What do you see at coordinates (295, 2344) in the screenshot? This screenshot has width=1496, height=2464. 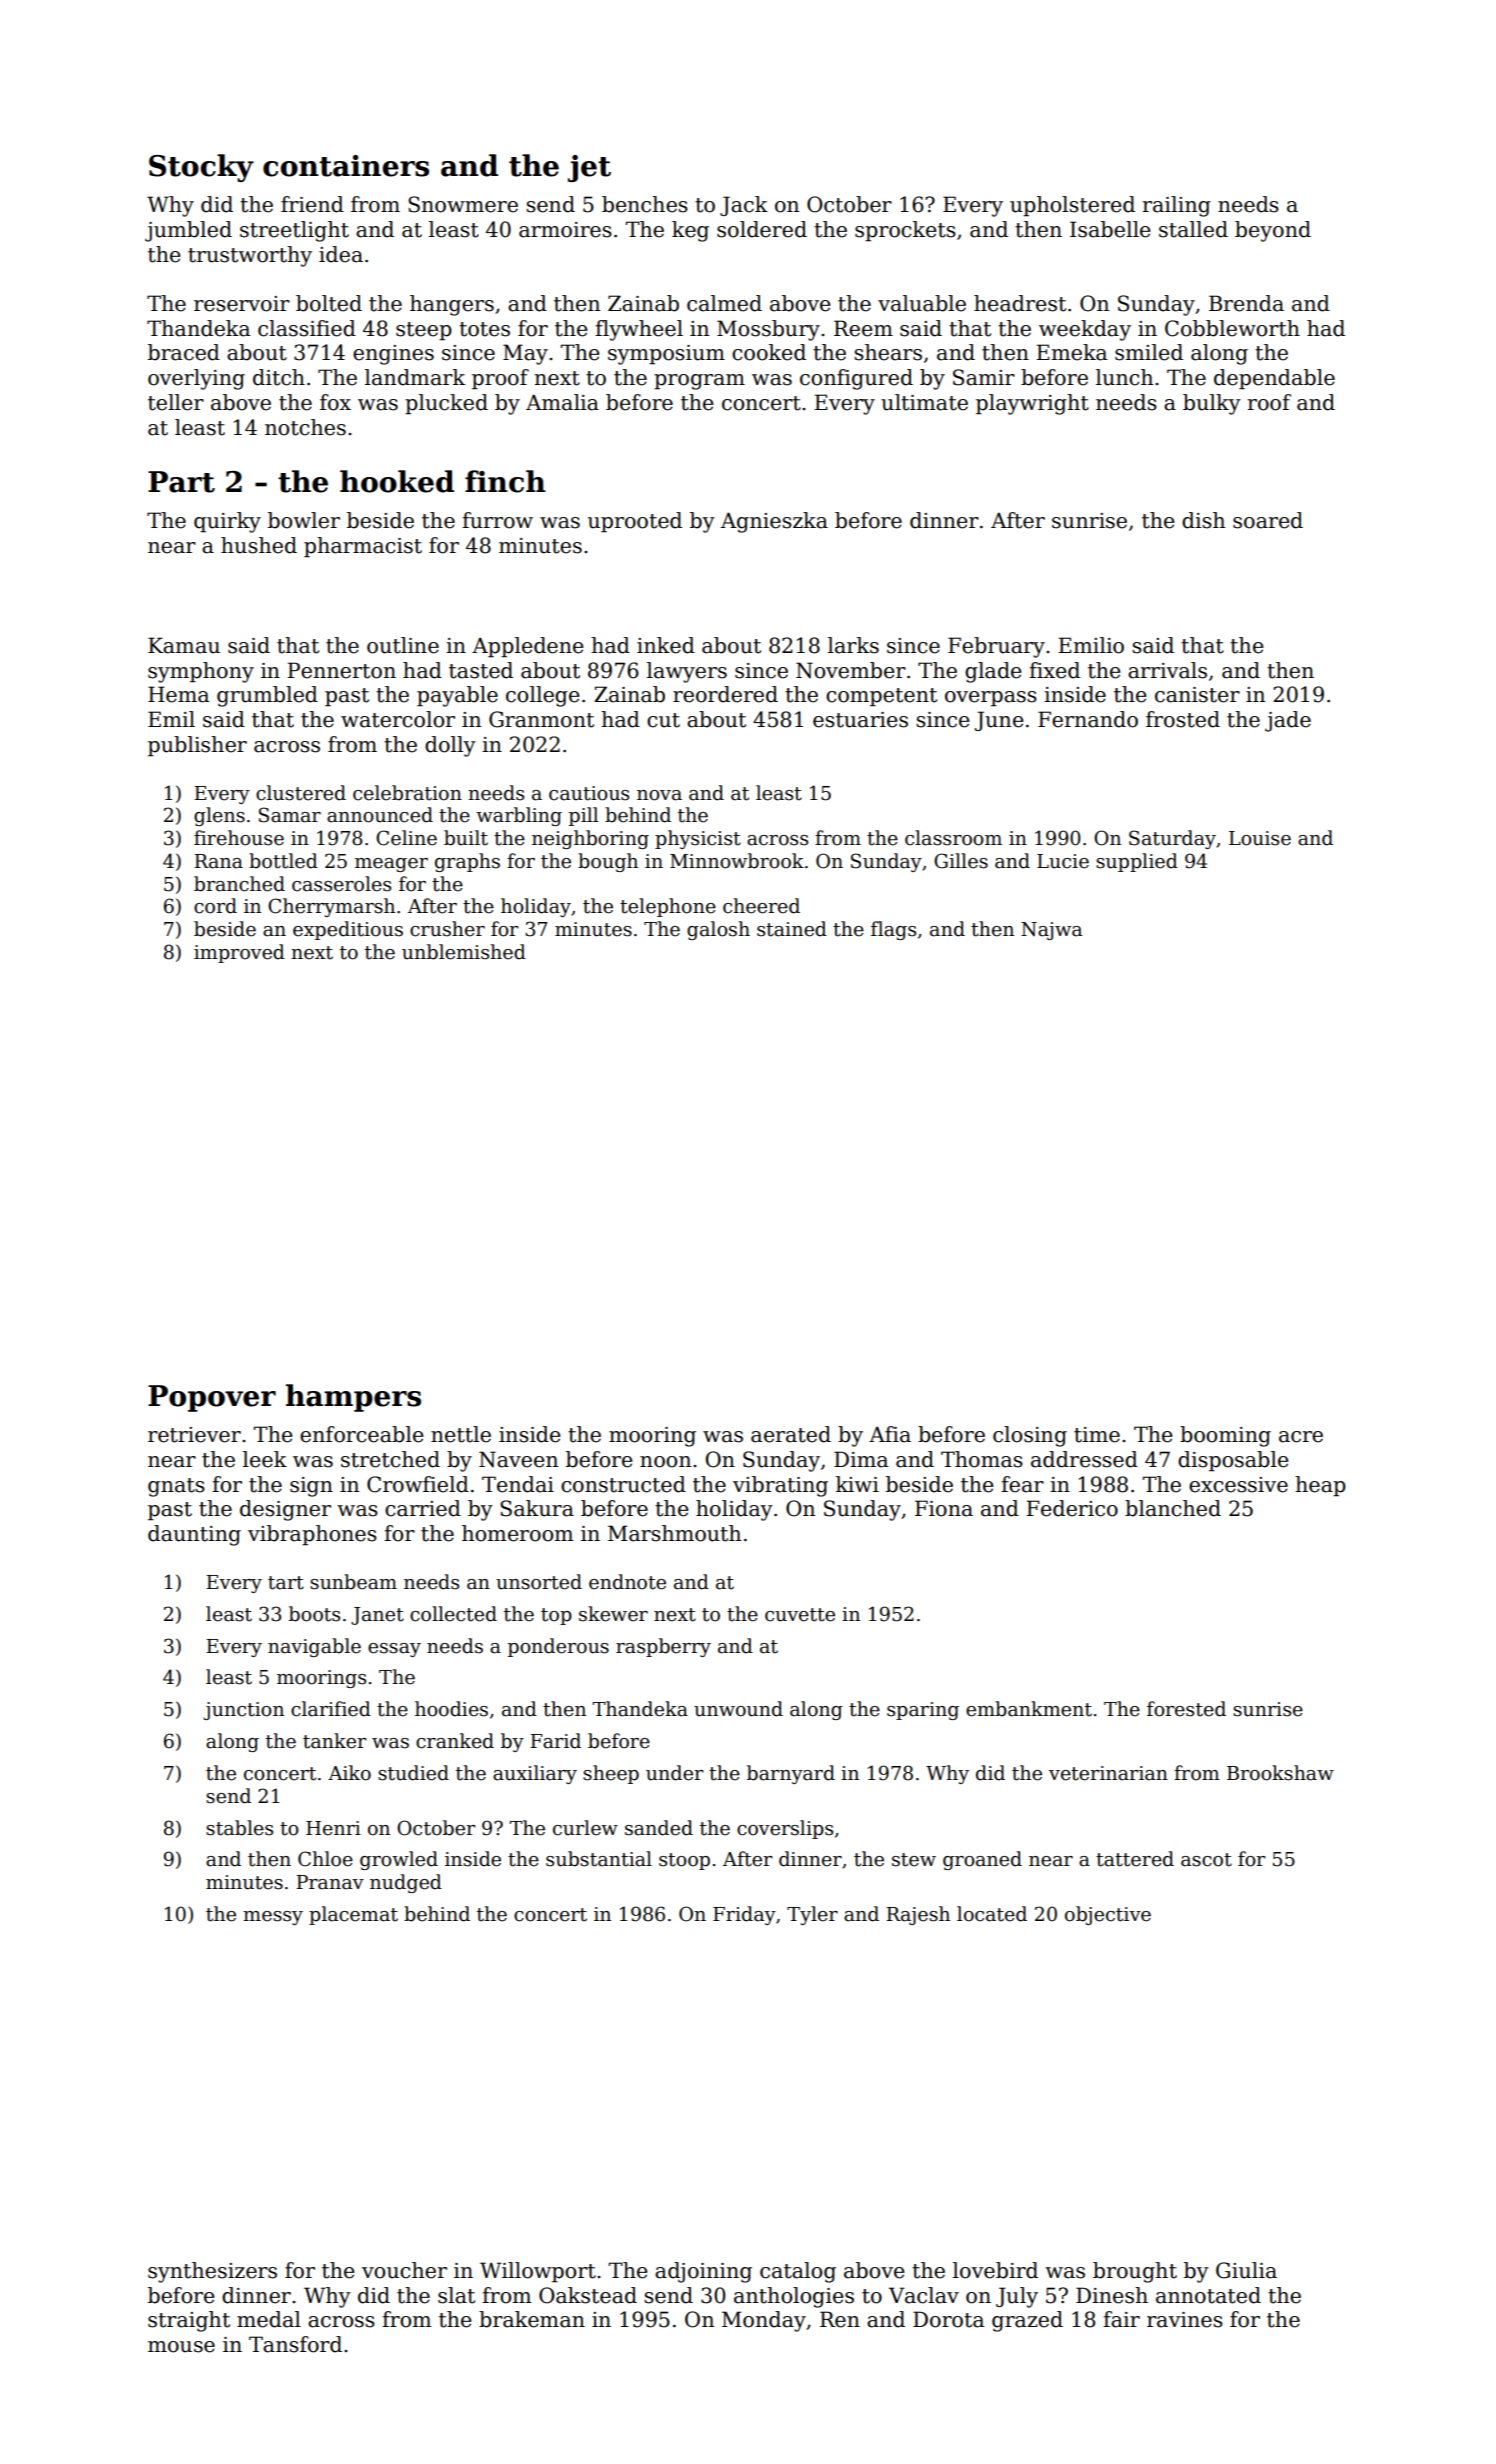 I see `Tansford` at bounding box center [295, 2344].
